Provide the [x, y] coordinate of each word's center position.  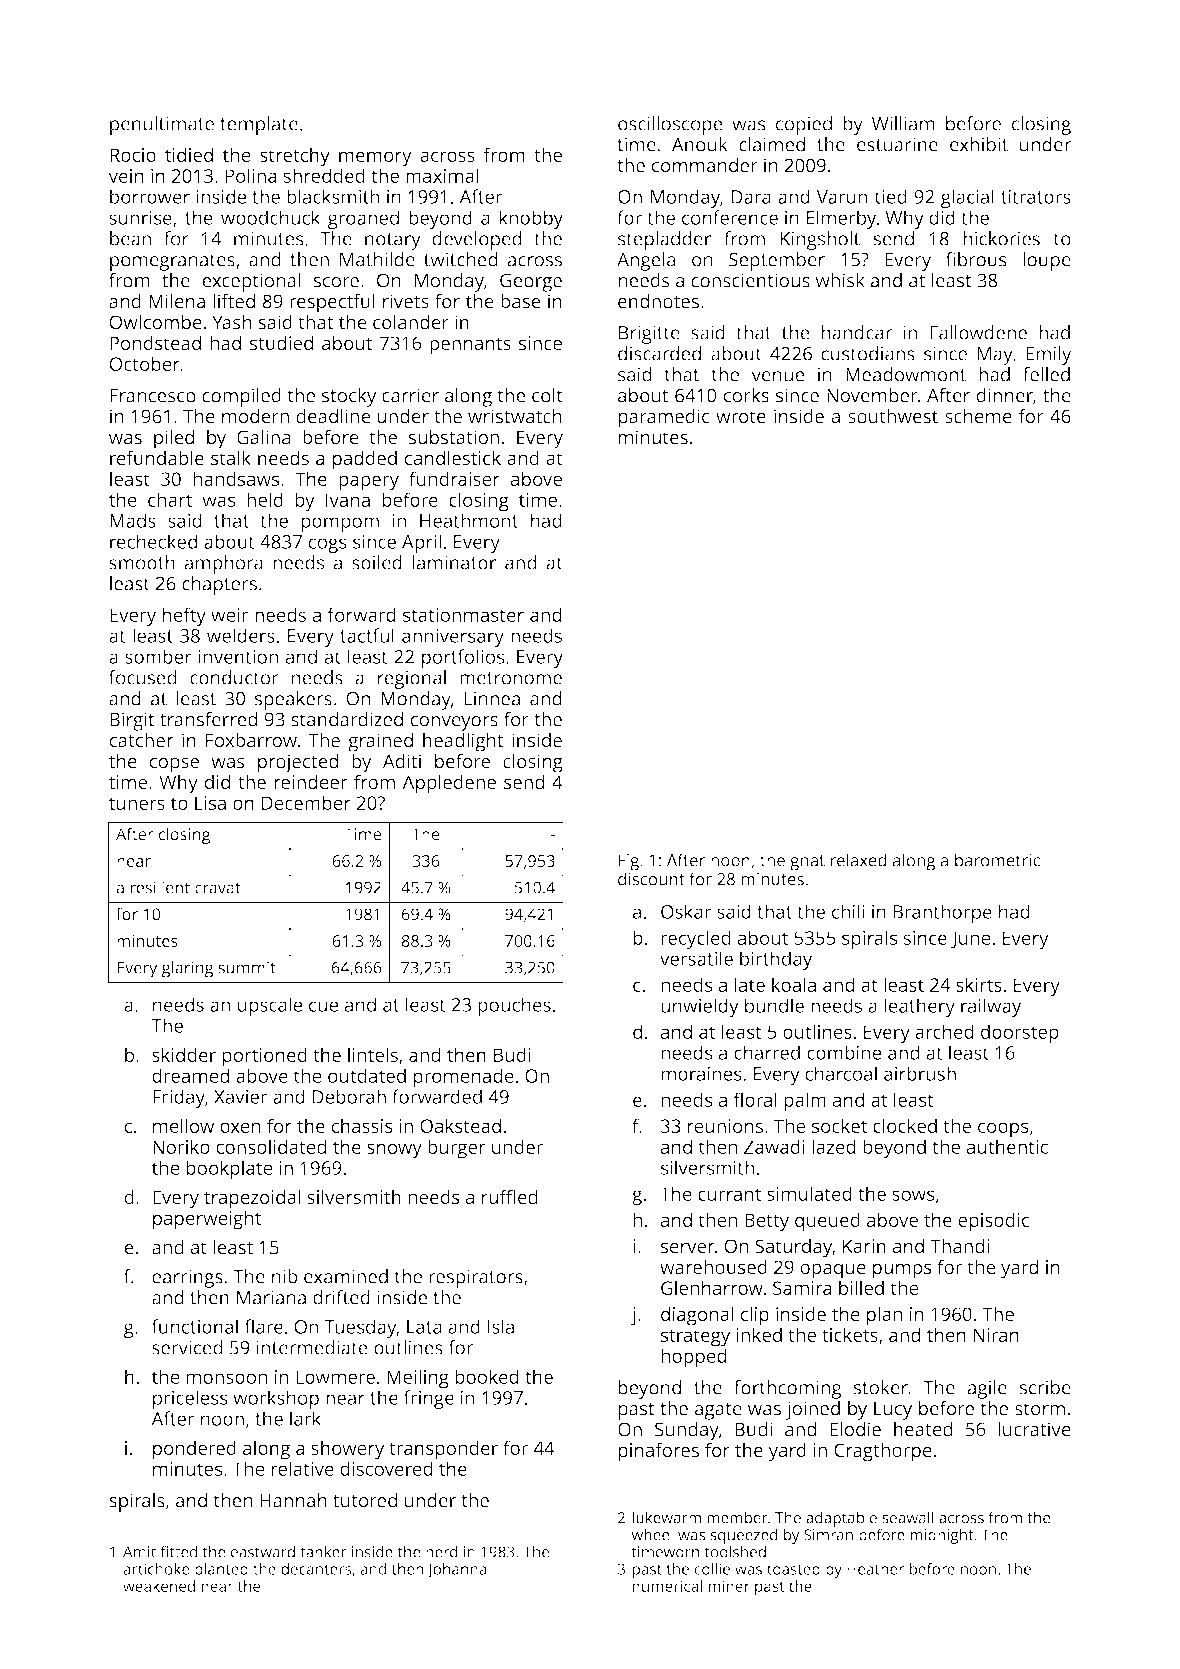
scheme [978, 416]
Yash [232, 322]
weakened [159, 1586]
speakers [293, 700]
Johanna [456, 1570]
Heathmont [469, 520]
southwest [893, 416]
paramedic [664, 418]
